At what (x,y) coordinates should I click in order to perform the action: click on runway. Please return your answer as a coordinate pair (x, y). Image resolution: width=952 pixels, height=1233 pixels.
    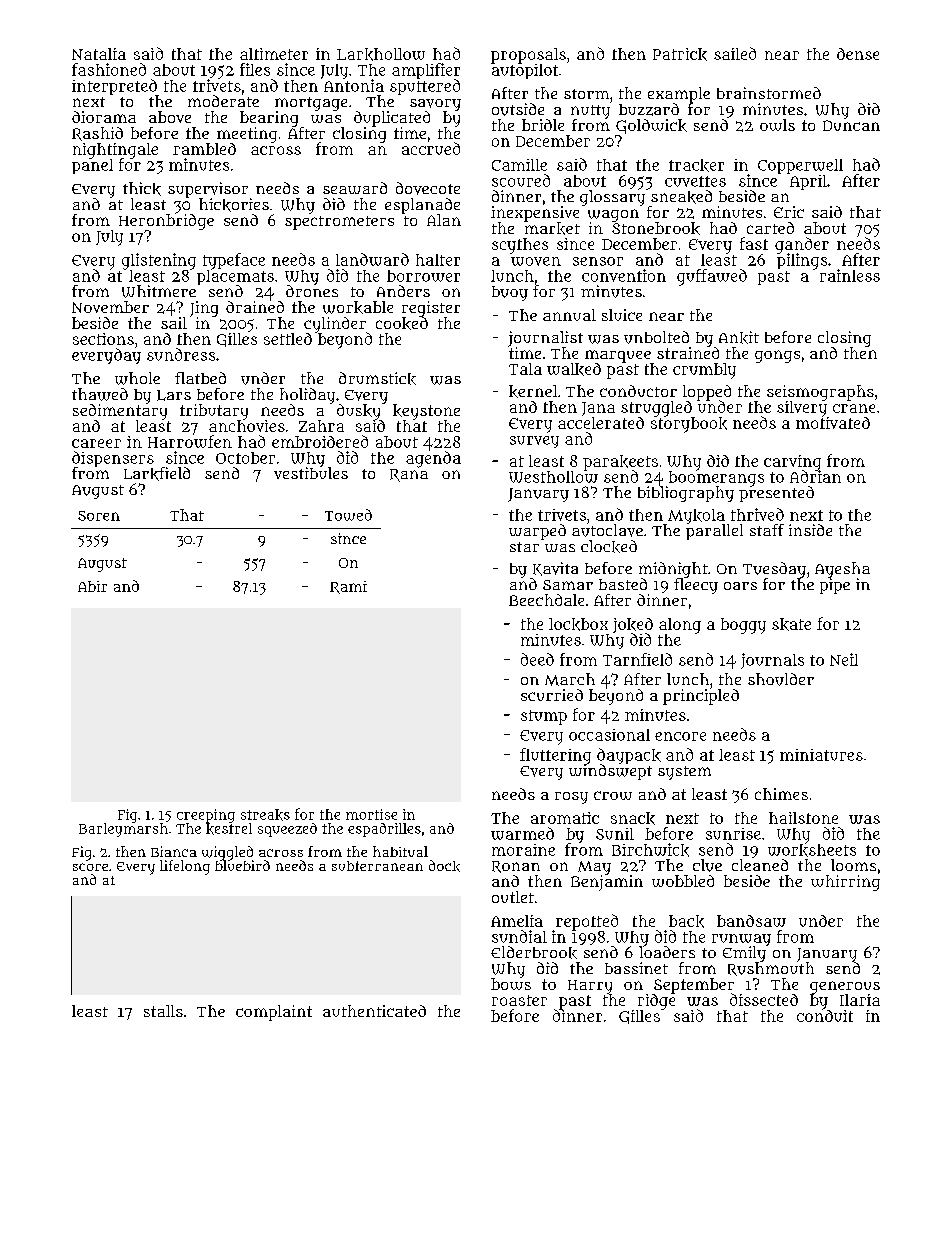
    Looking at the image, I should click on (741, 940).
